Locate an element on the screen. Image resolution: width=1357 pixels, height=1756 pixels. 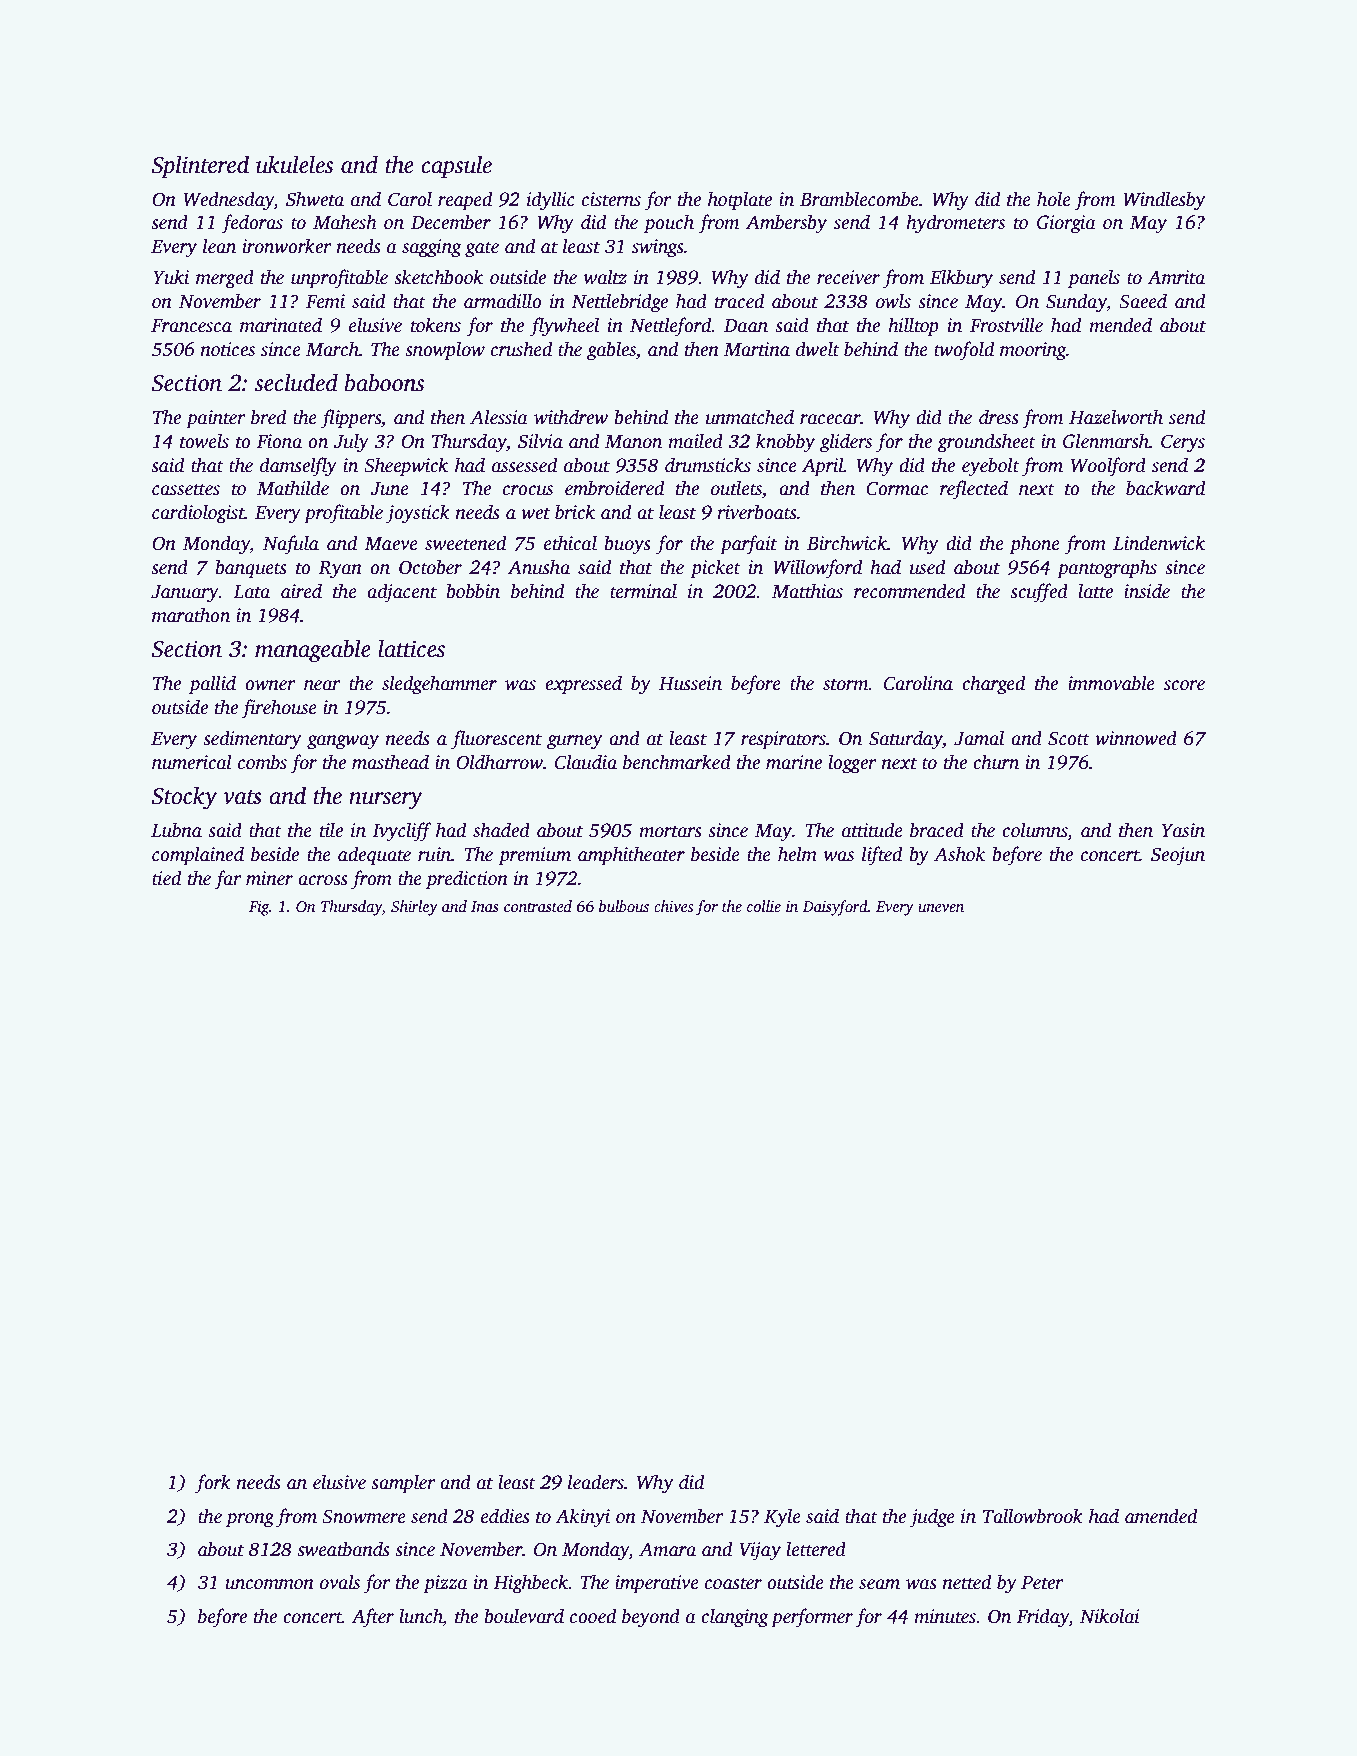
Bramblecombe is located at coordinates (859, 199).
